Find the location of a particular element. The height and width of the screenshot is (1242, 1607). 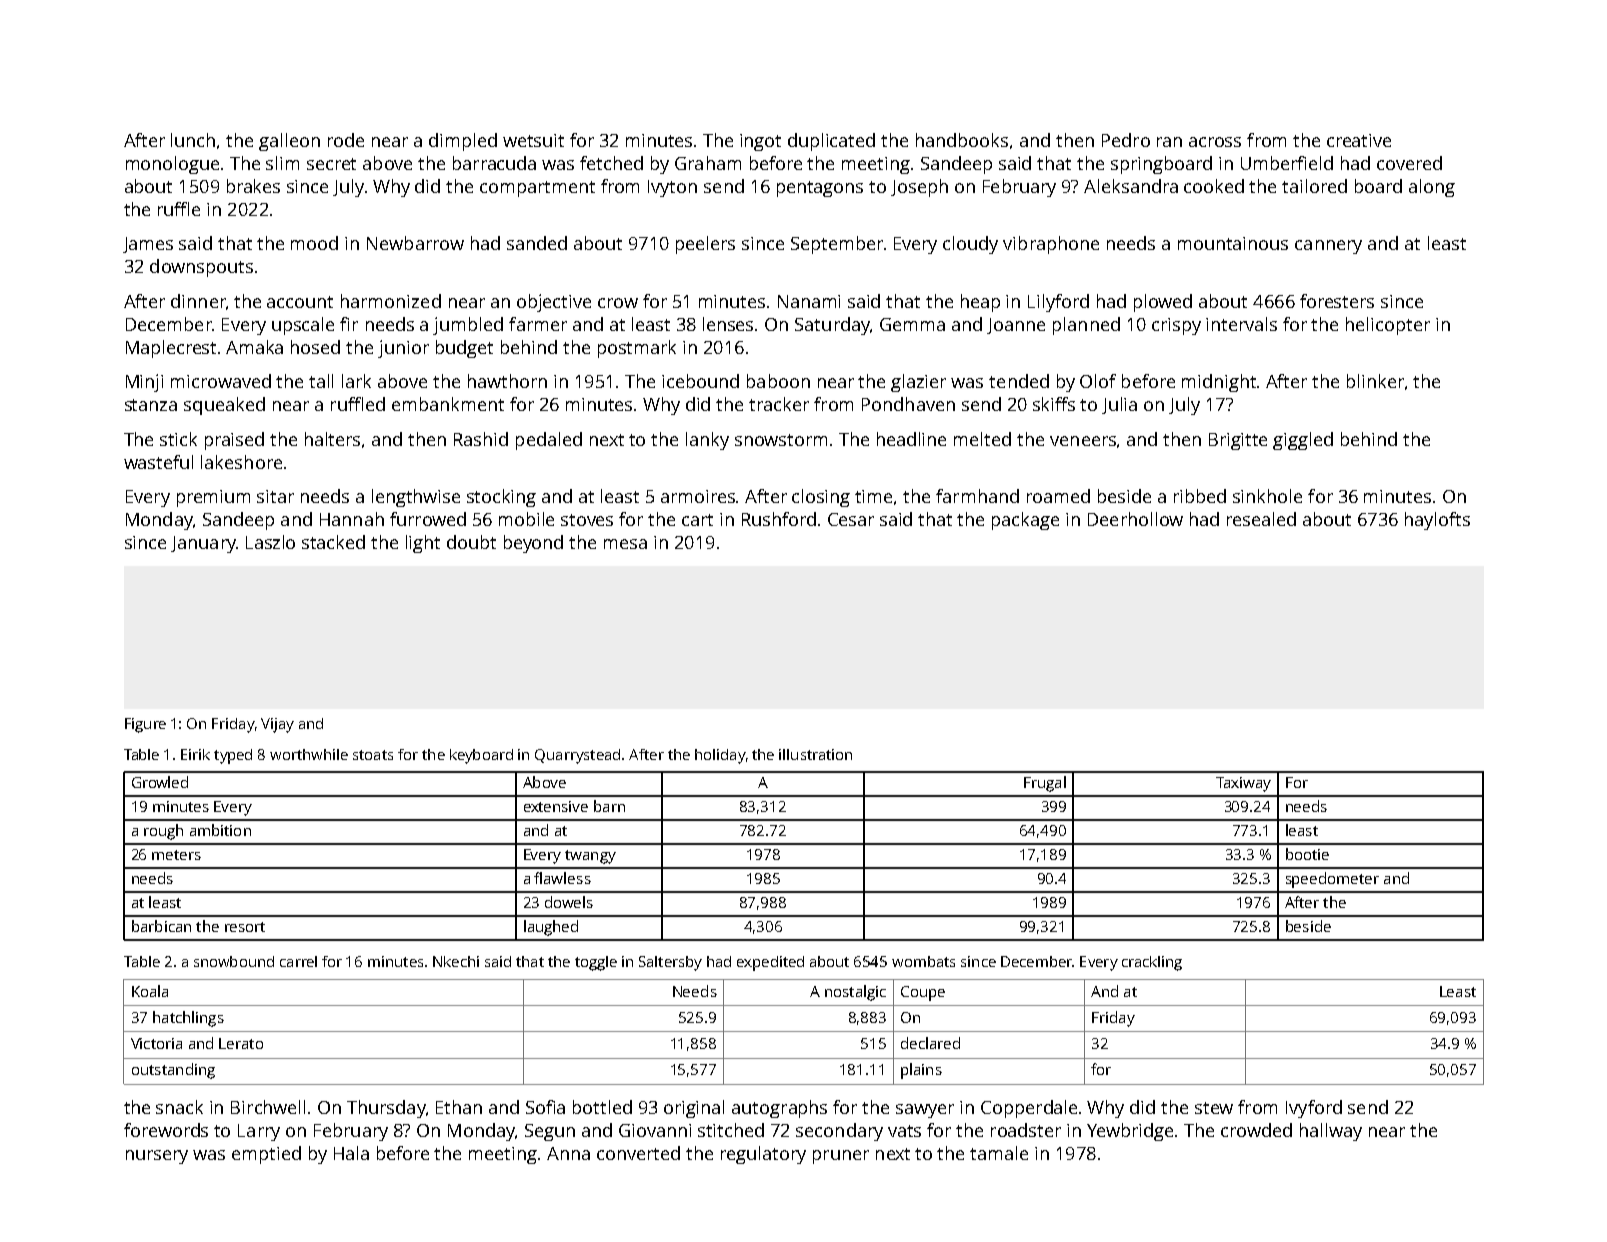

speedometer is located at coordinates (1332, 880).
